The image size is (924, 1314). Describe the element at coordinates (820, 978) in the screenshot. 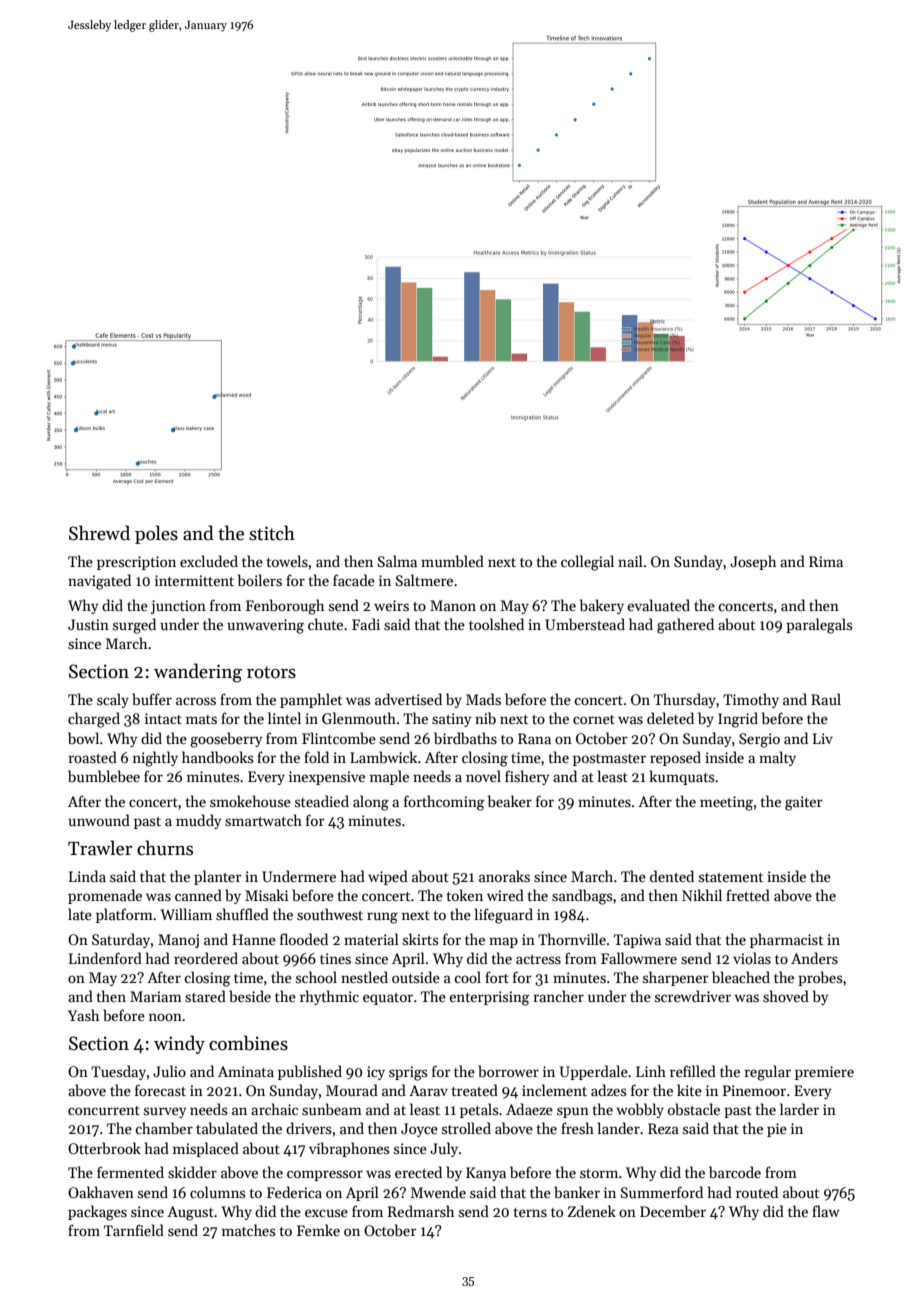

I see `probes` at that location.
